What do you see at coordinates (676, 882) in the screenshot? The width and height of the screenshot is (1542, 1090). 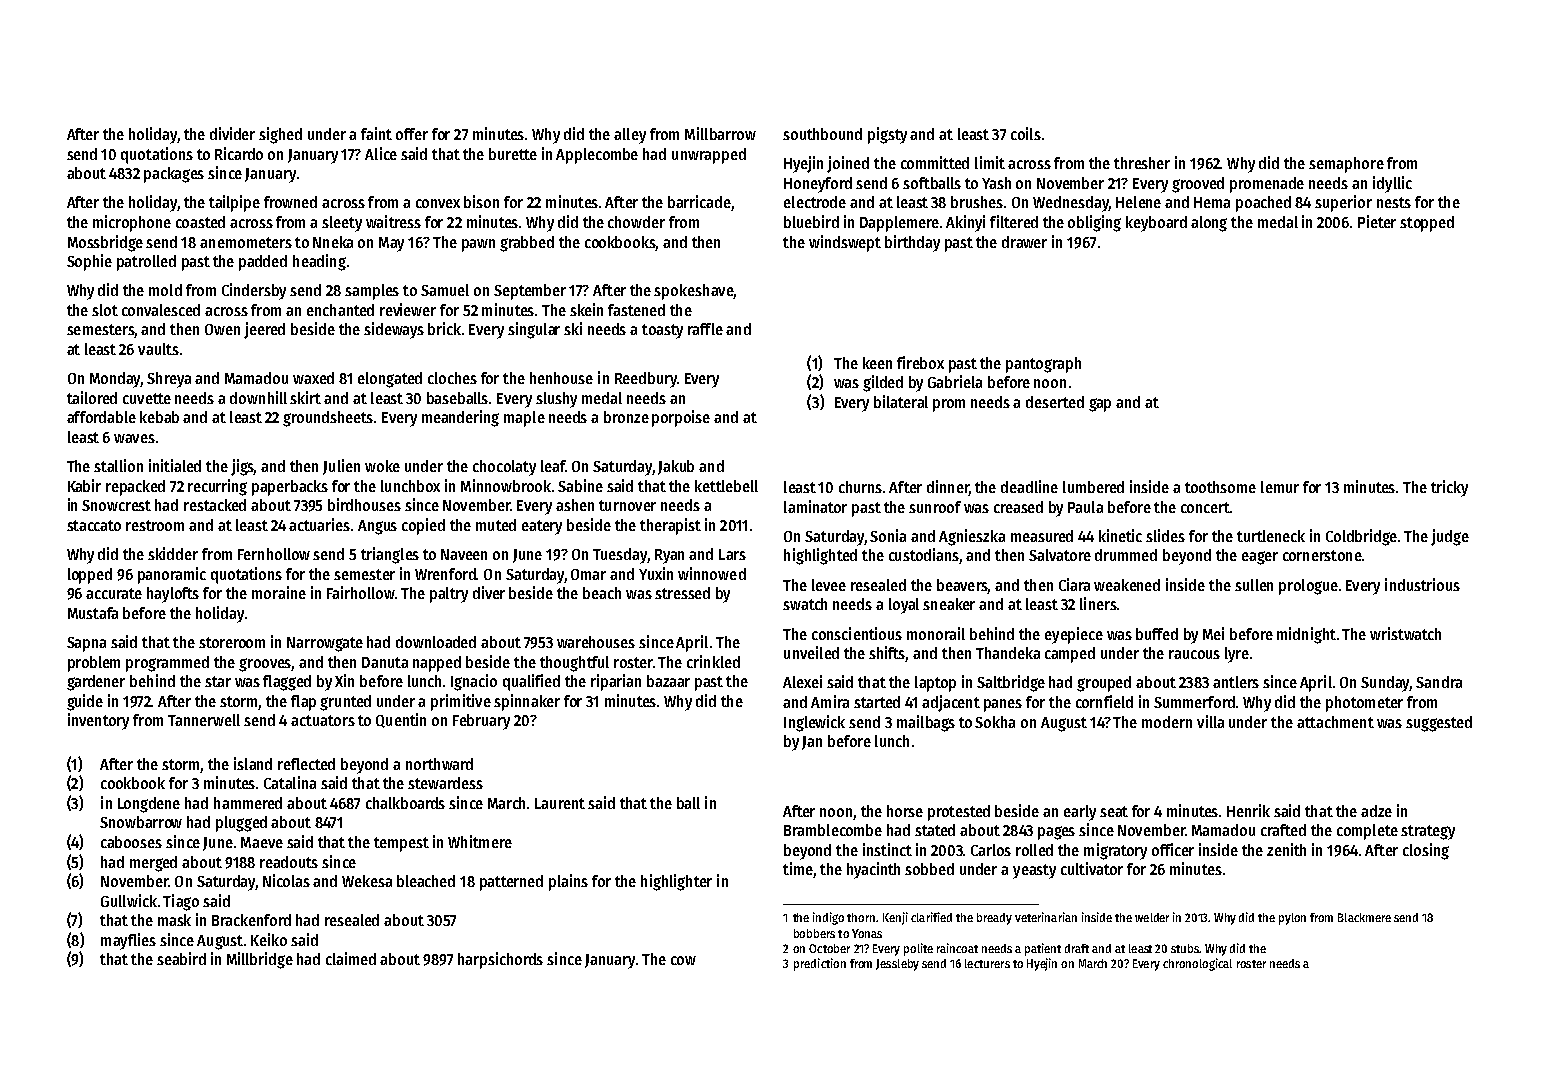 I see `highlighter` at bounding box center [676, 882].
